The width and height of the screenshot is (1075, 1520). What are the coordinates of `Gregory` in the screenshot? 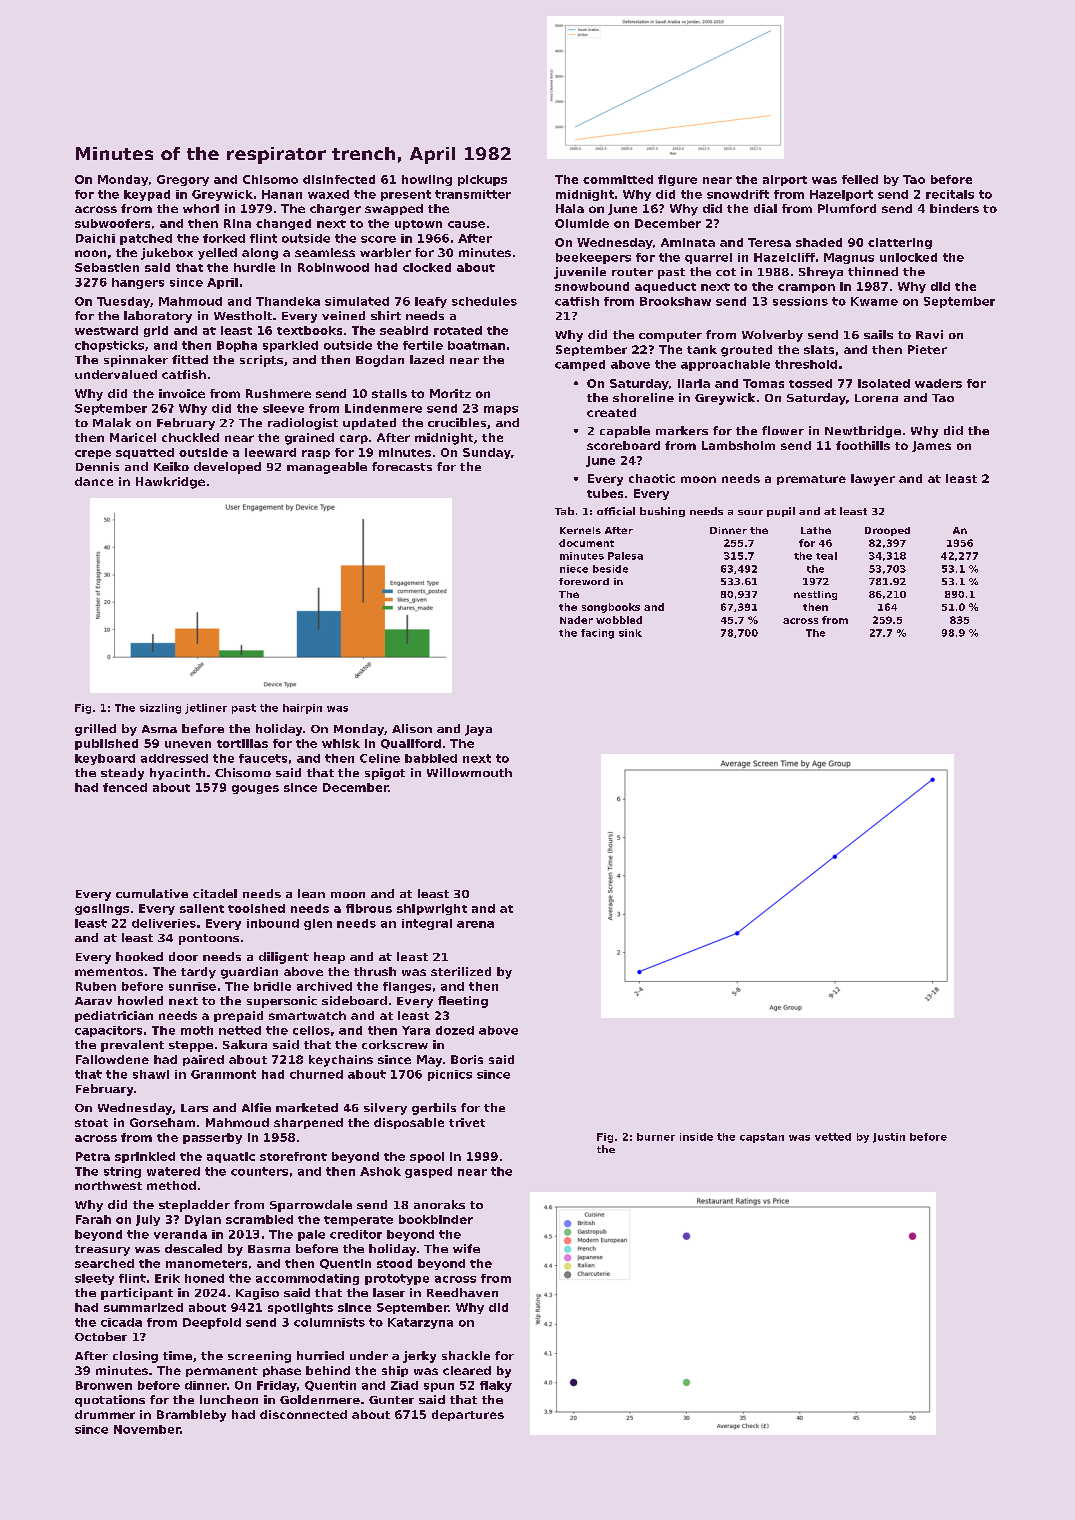 It's located at (183, 180).
